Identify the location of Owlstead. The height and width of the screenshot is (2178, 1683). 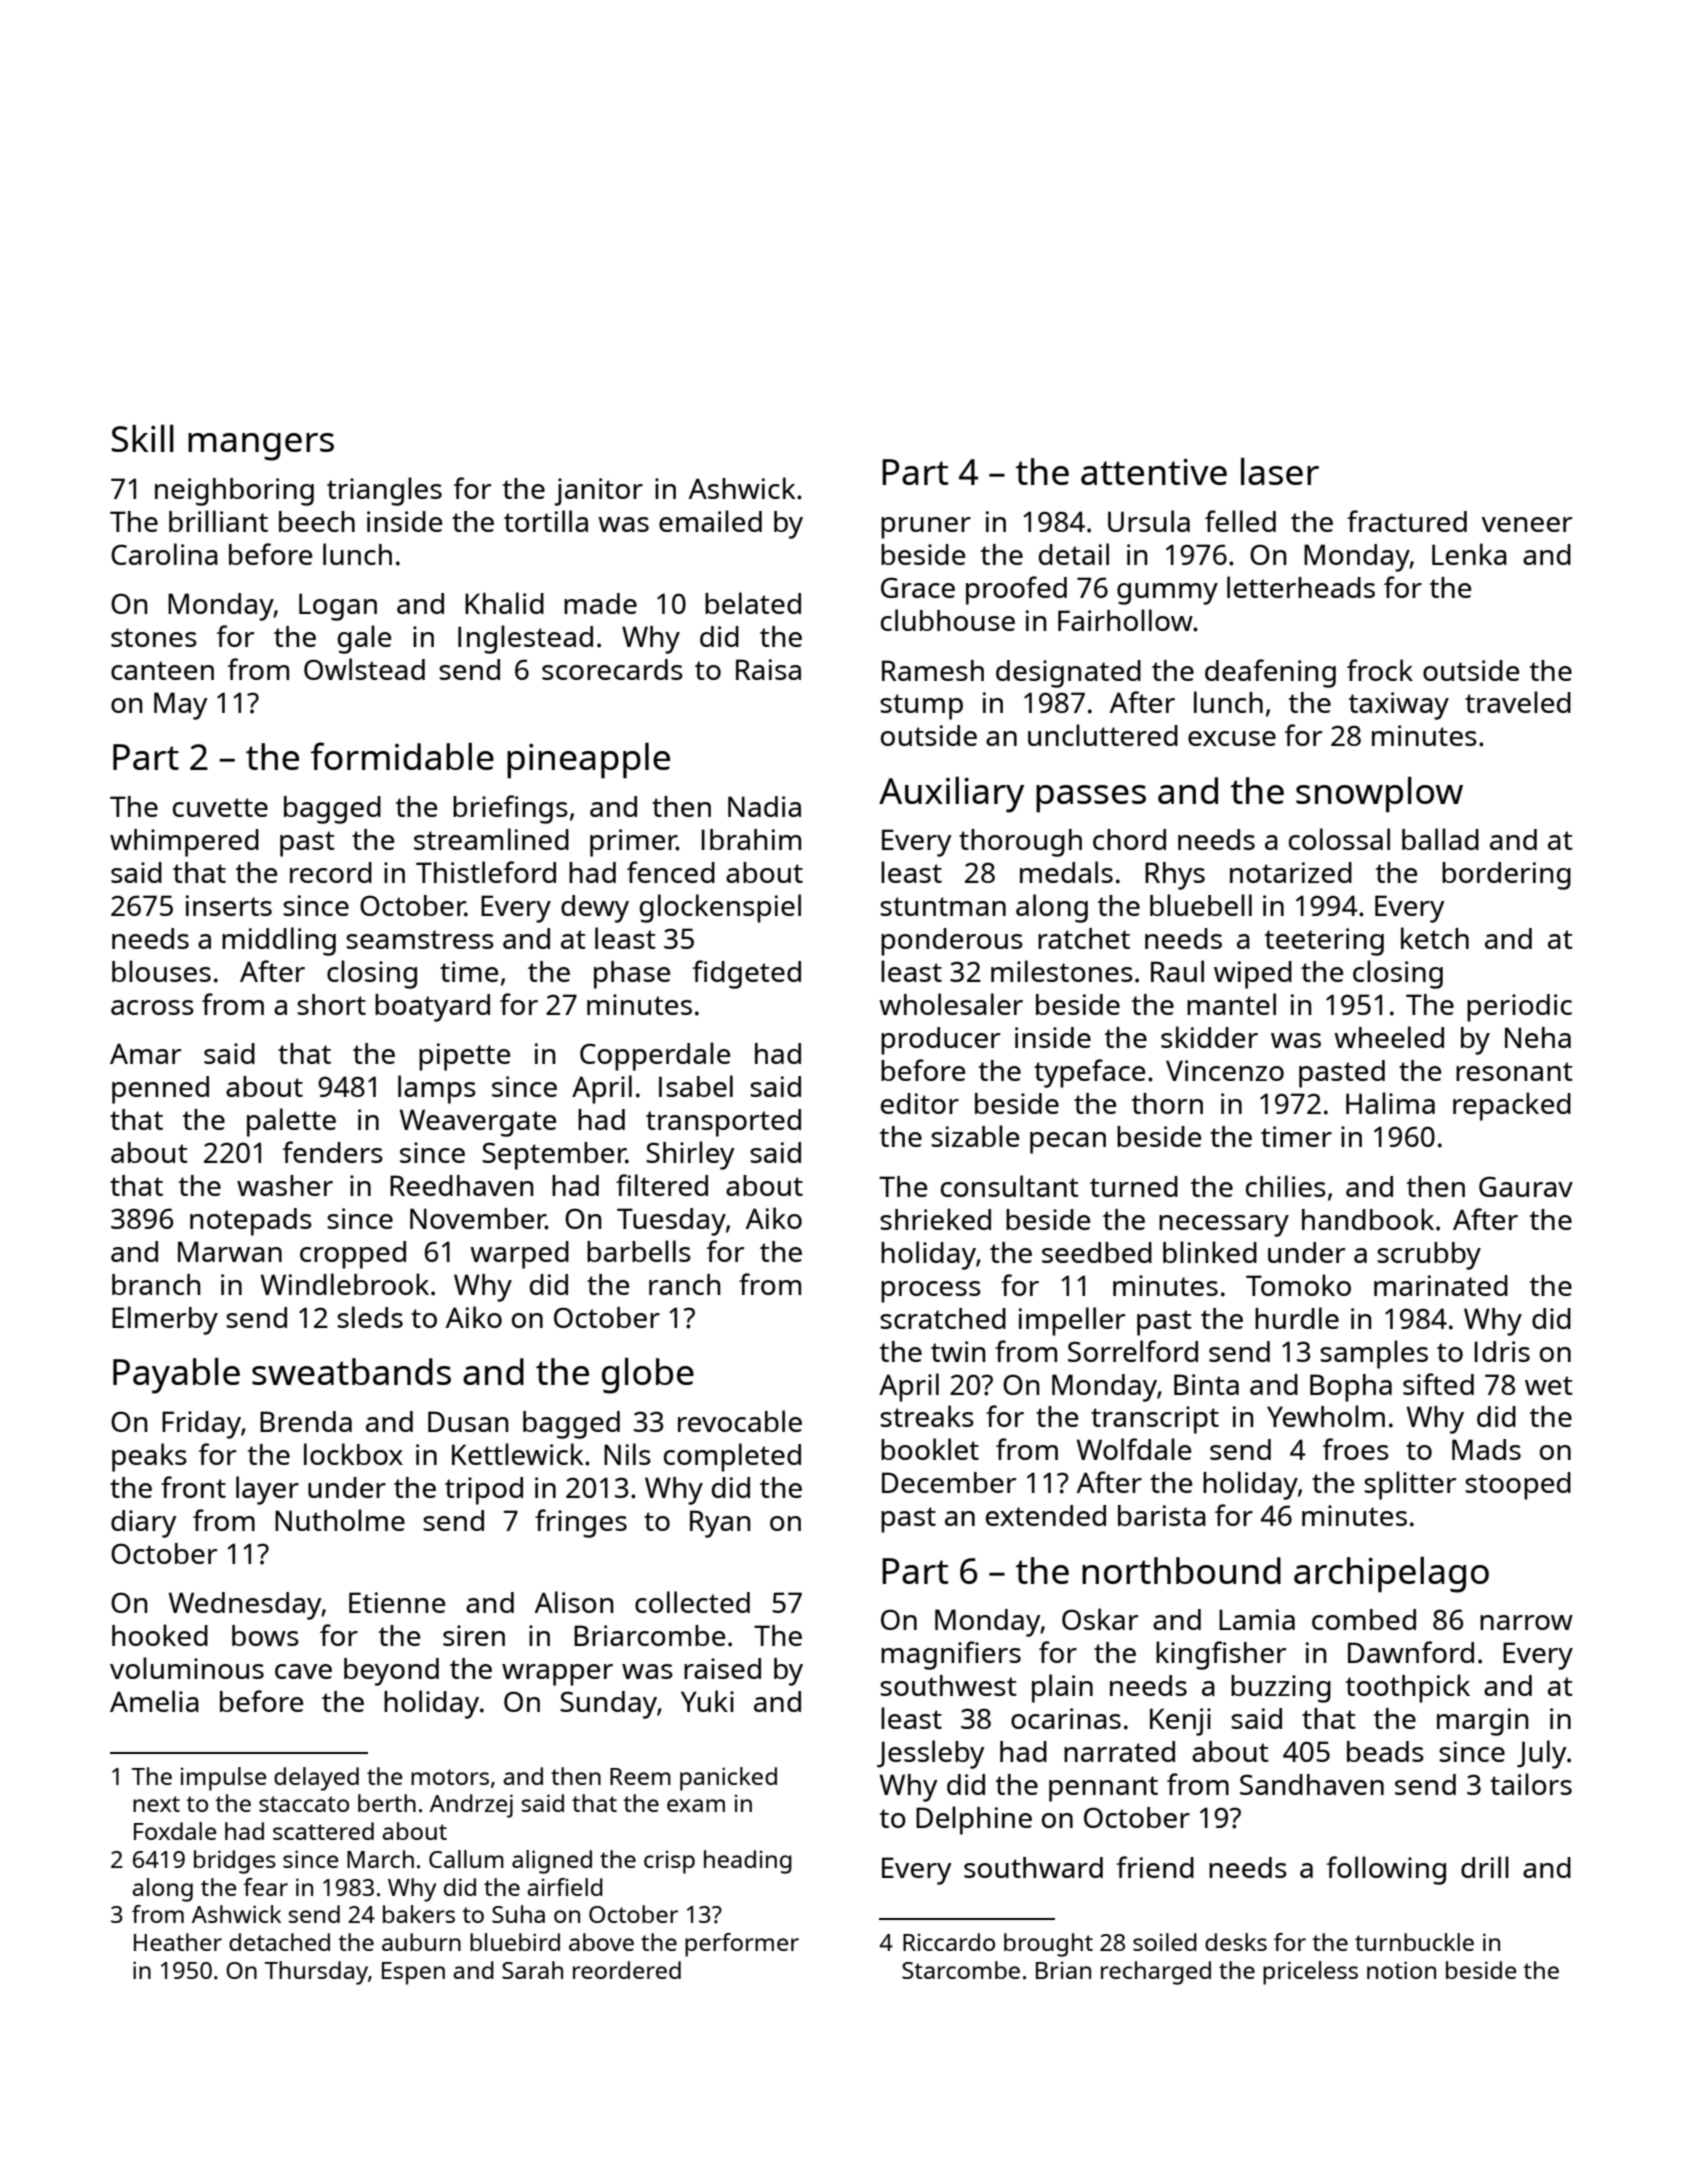
(364, 669).
